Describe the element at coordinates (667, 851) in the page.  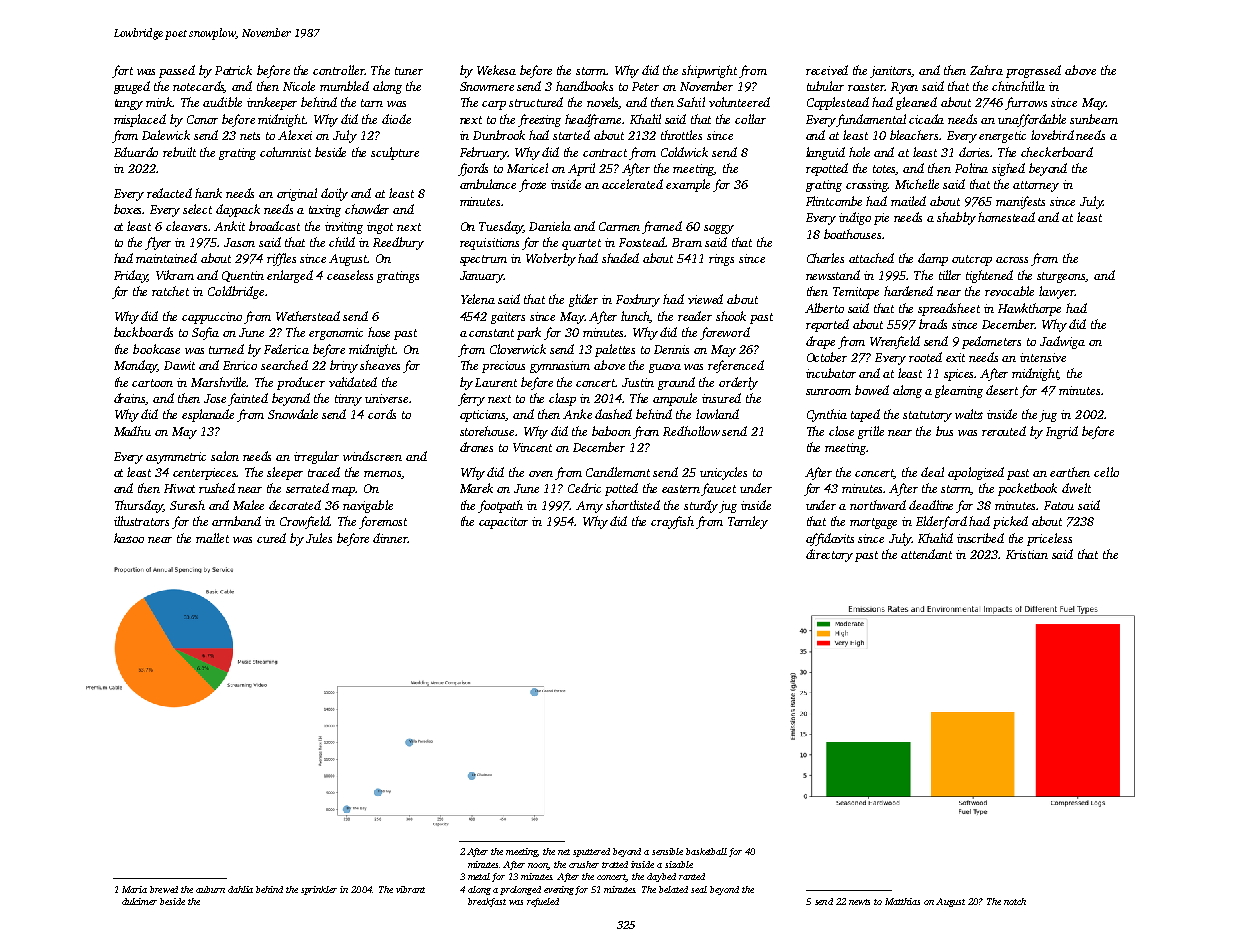
I see `sensible` at that location.
